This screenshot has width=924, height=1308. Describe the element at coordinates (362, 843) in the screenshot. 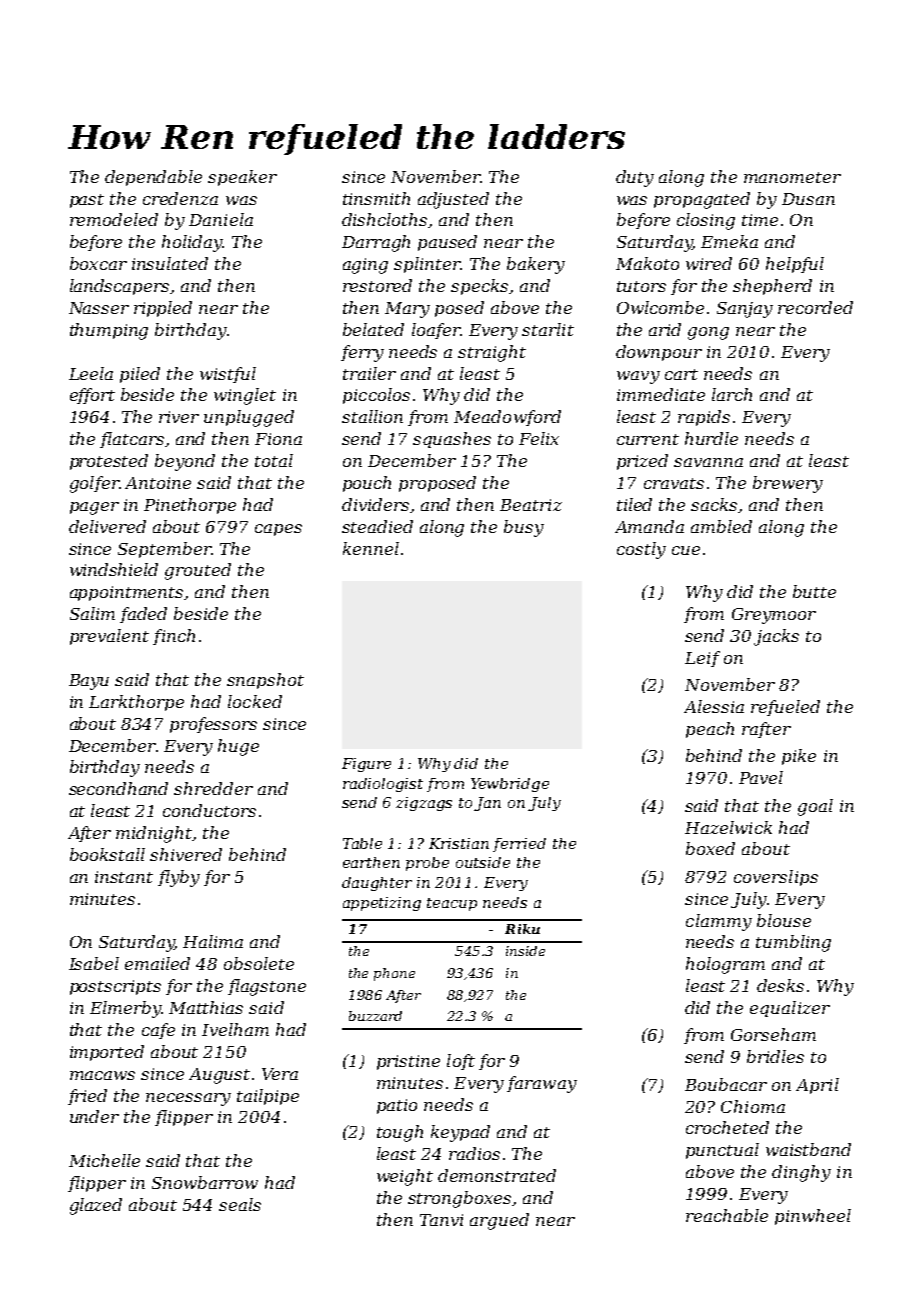

I see `Table` at that location.
